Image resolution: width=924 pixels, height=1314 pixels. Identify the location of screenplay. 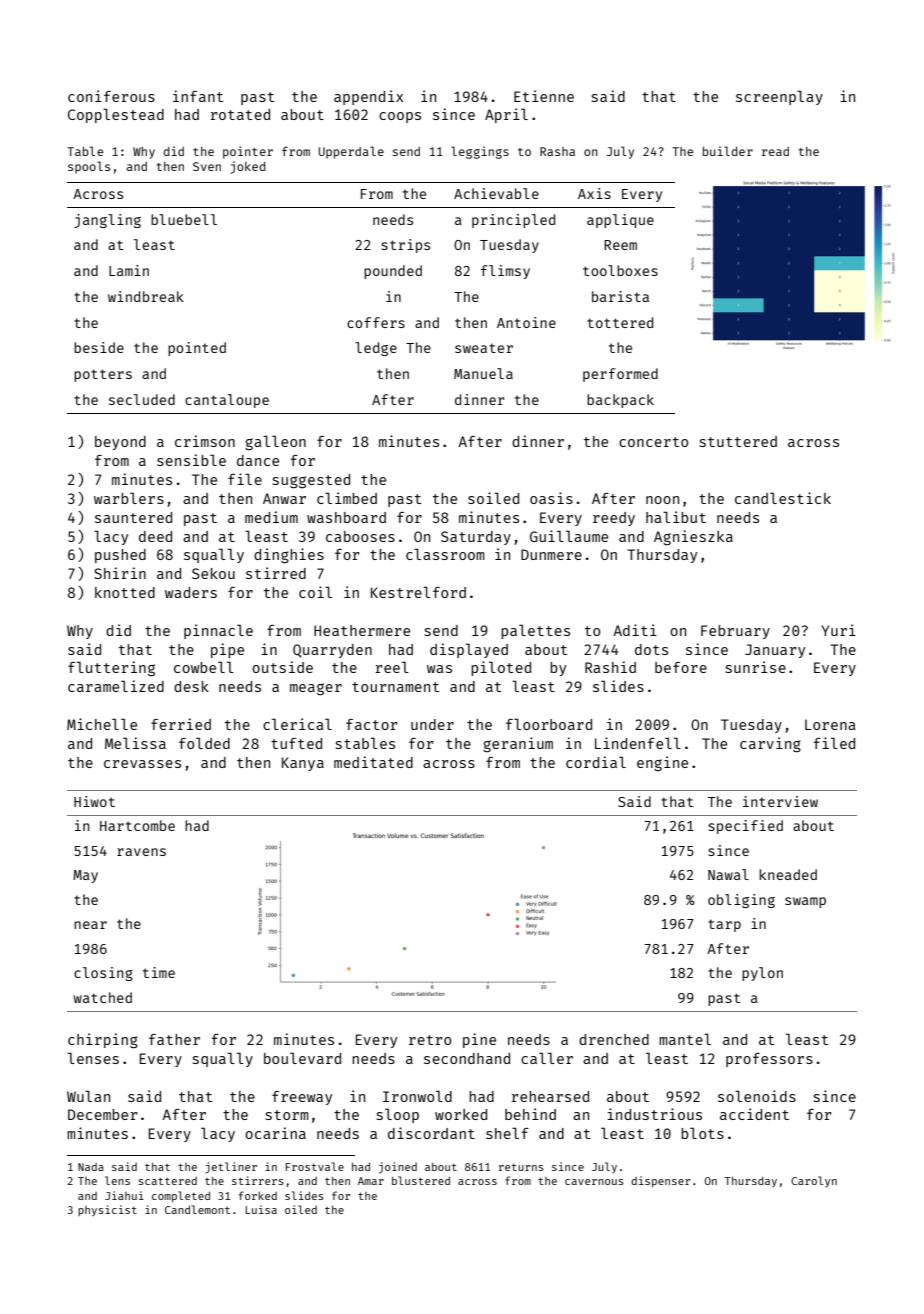
(779, 97).
